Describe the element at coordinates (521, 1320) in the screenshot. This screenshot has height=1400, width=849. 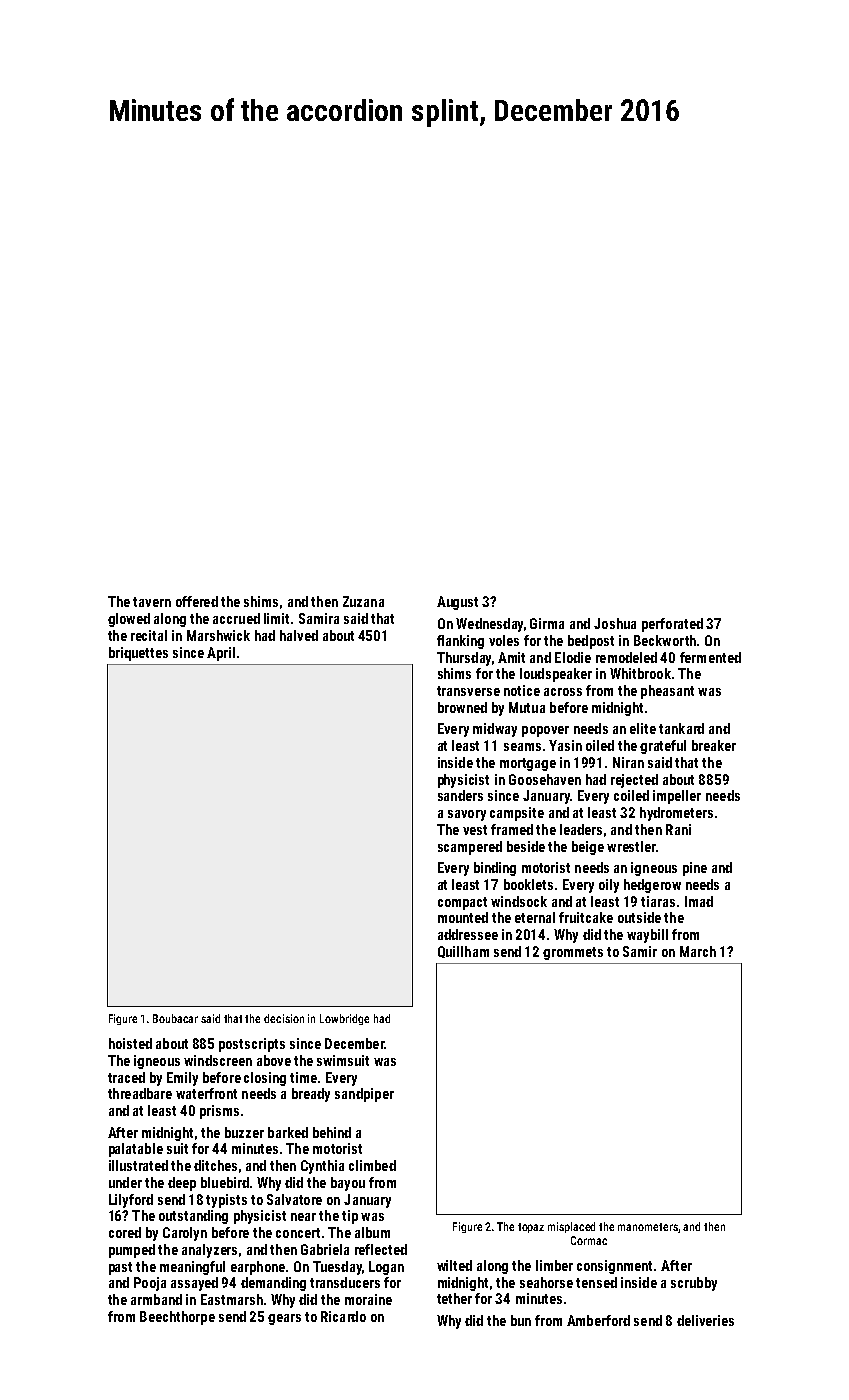
I see `bun` at that location.
